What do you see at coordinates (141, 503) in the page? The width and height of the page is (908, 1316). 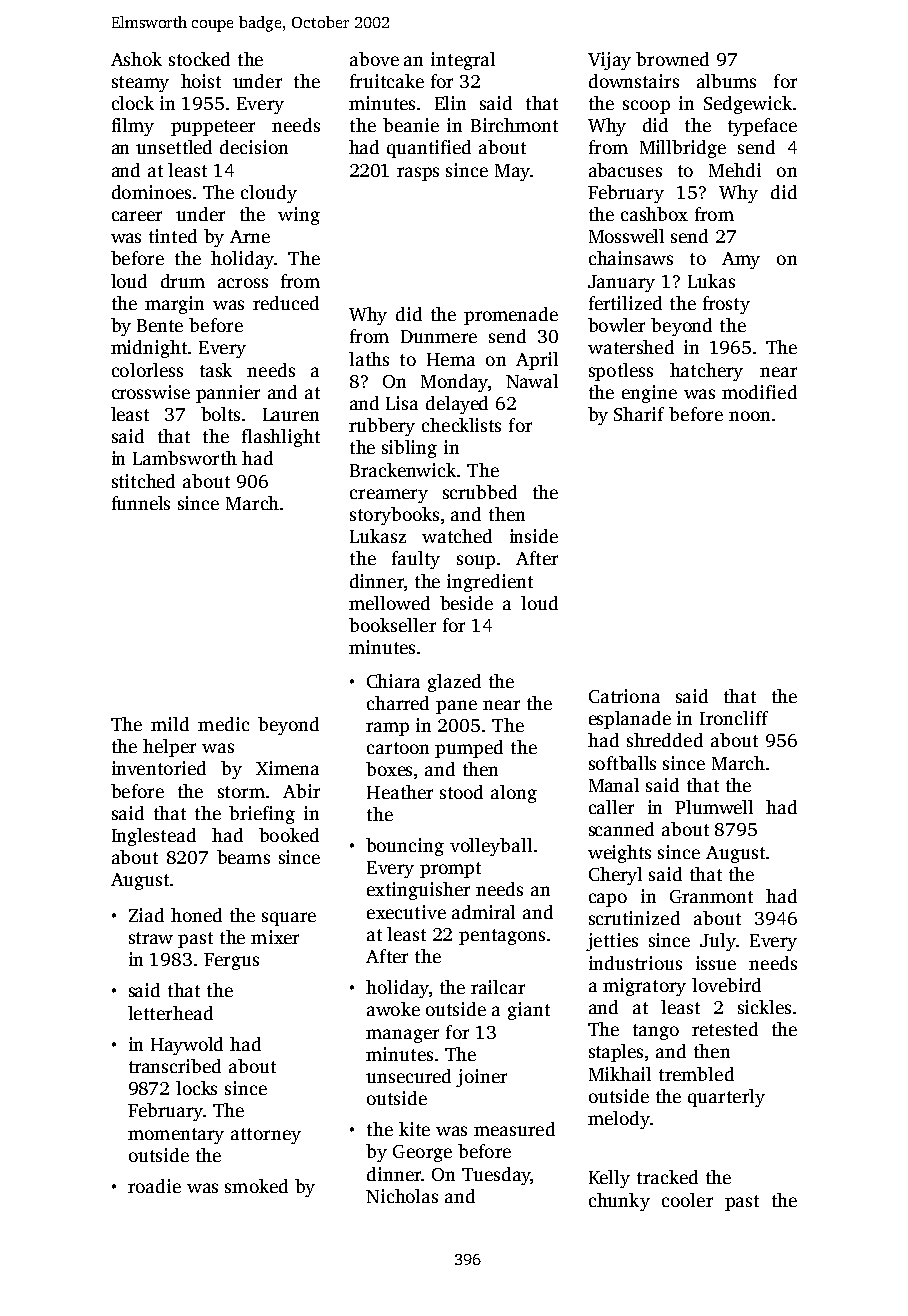 I see `funnels` at bounding box center [141, 503].
